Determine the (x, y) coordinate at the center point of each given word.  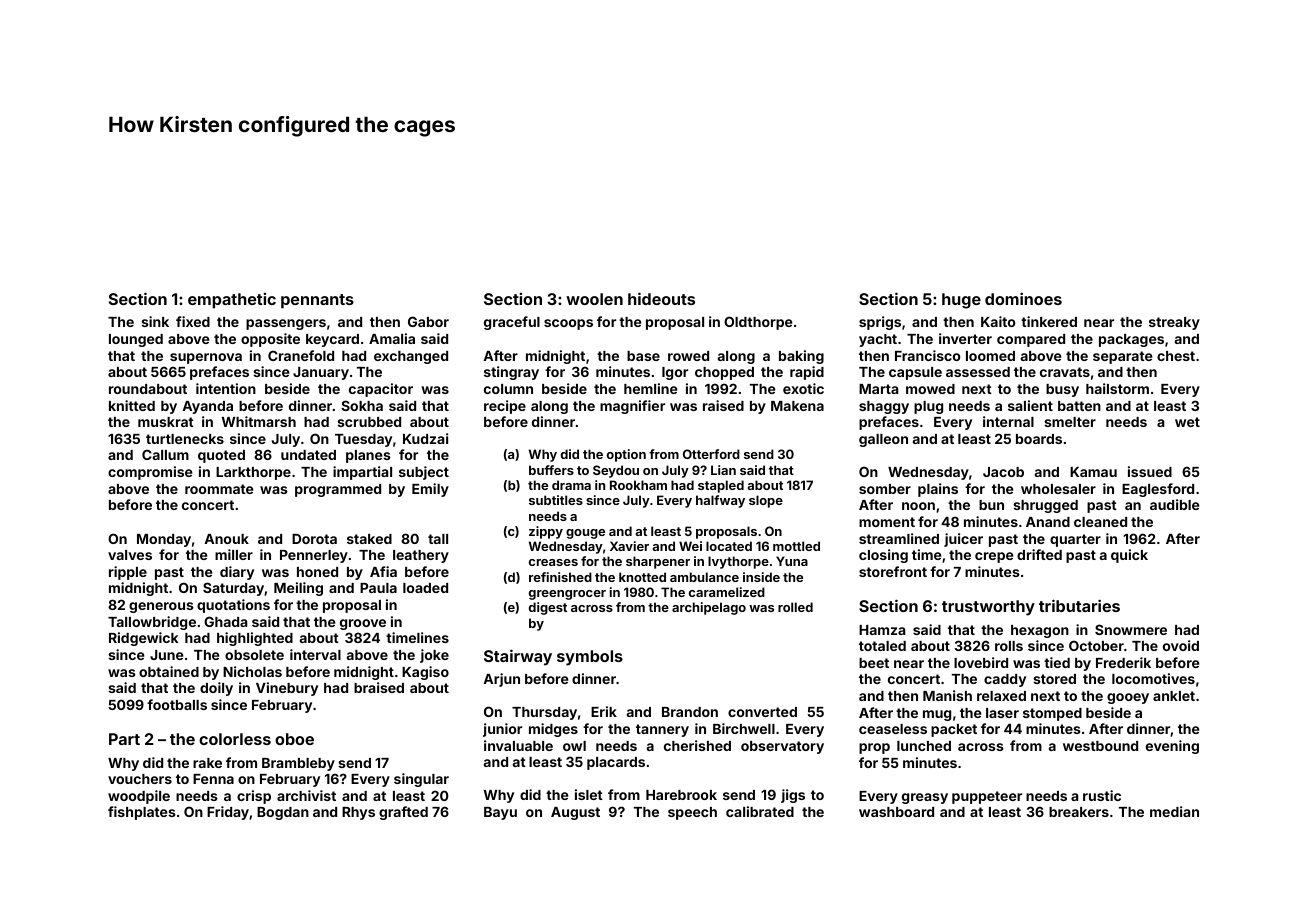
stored (1054, 679)
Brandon (690, 712)
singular (421, 780)
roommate (219, 489)
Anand (1048, 522)
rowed (688, 356)
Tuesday (363, 440)
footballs (177, 704)
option (626, 455)
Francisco (928, 355)
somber (885, 489)
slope (766, 501)
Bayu (500, 813)
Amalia (392, 338)
